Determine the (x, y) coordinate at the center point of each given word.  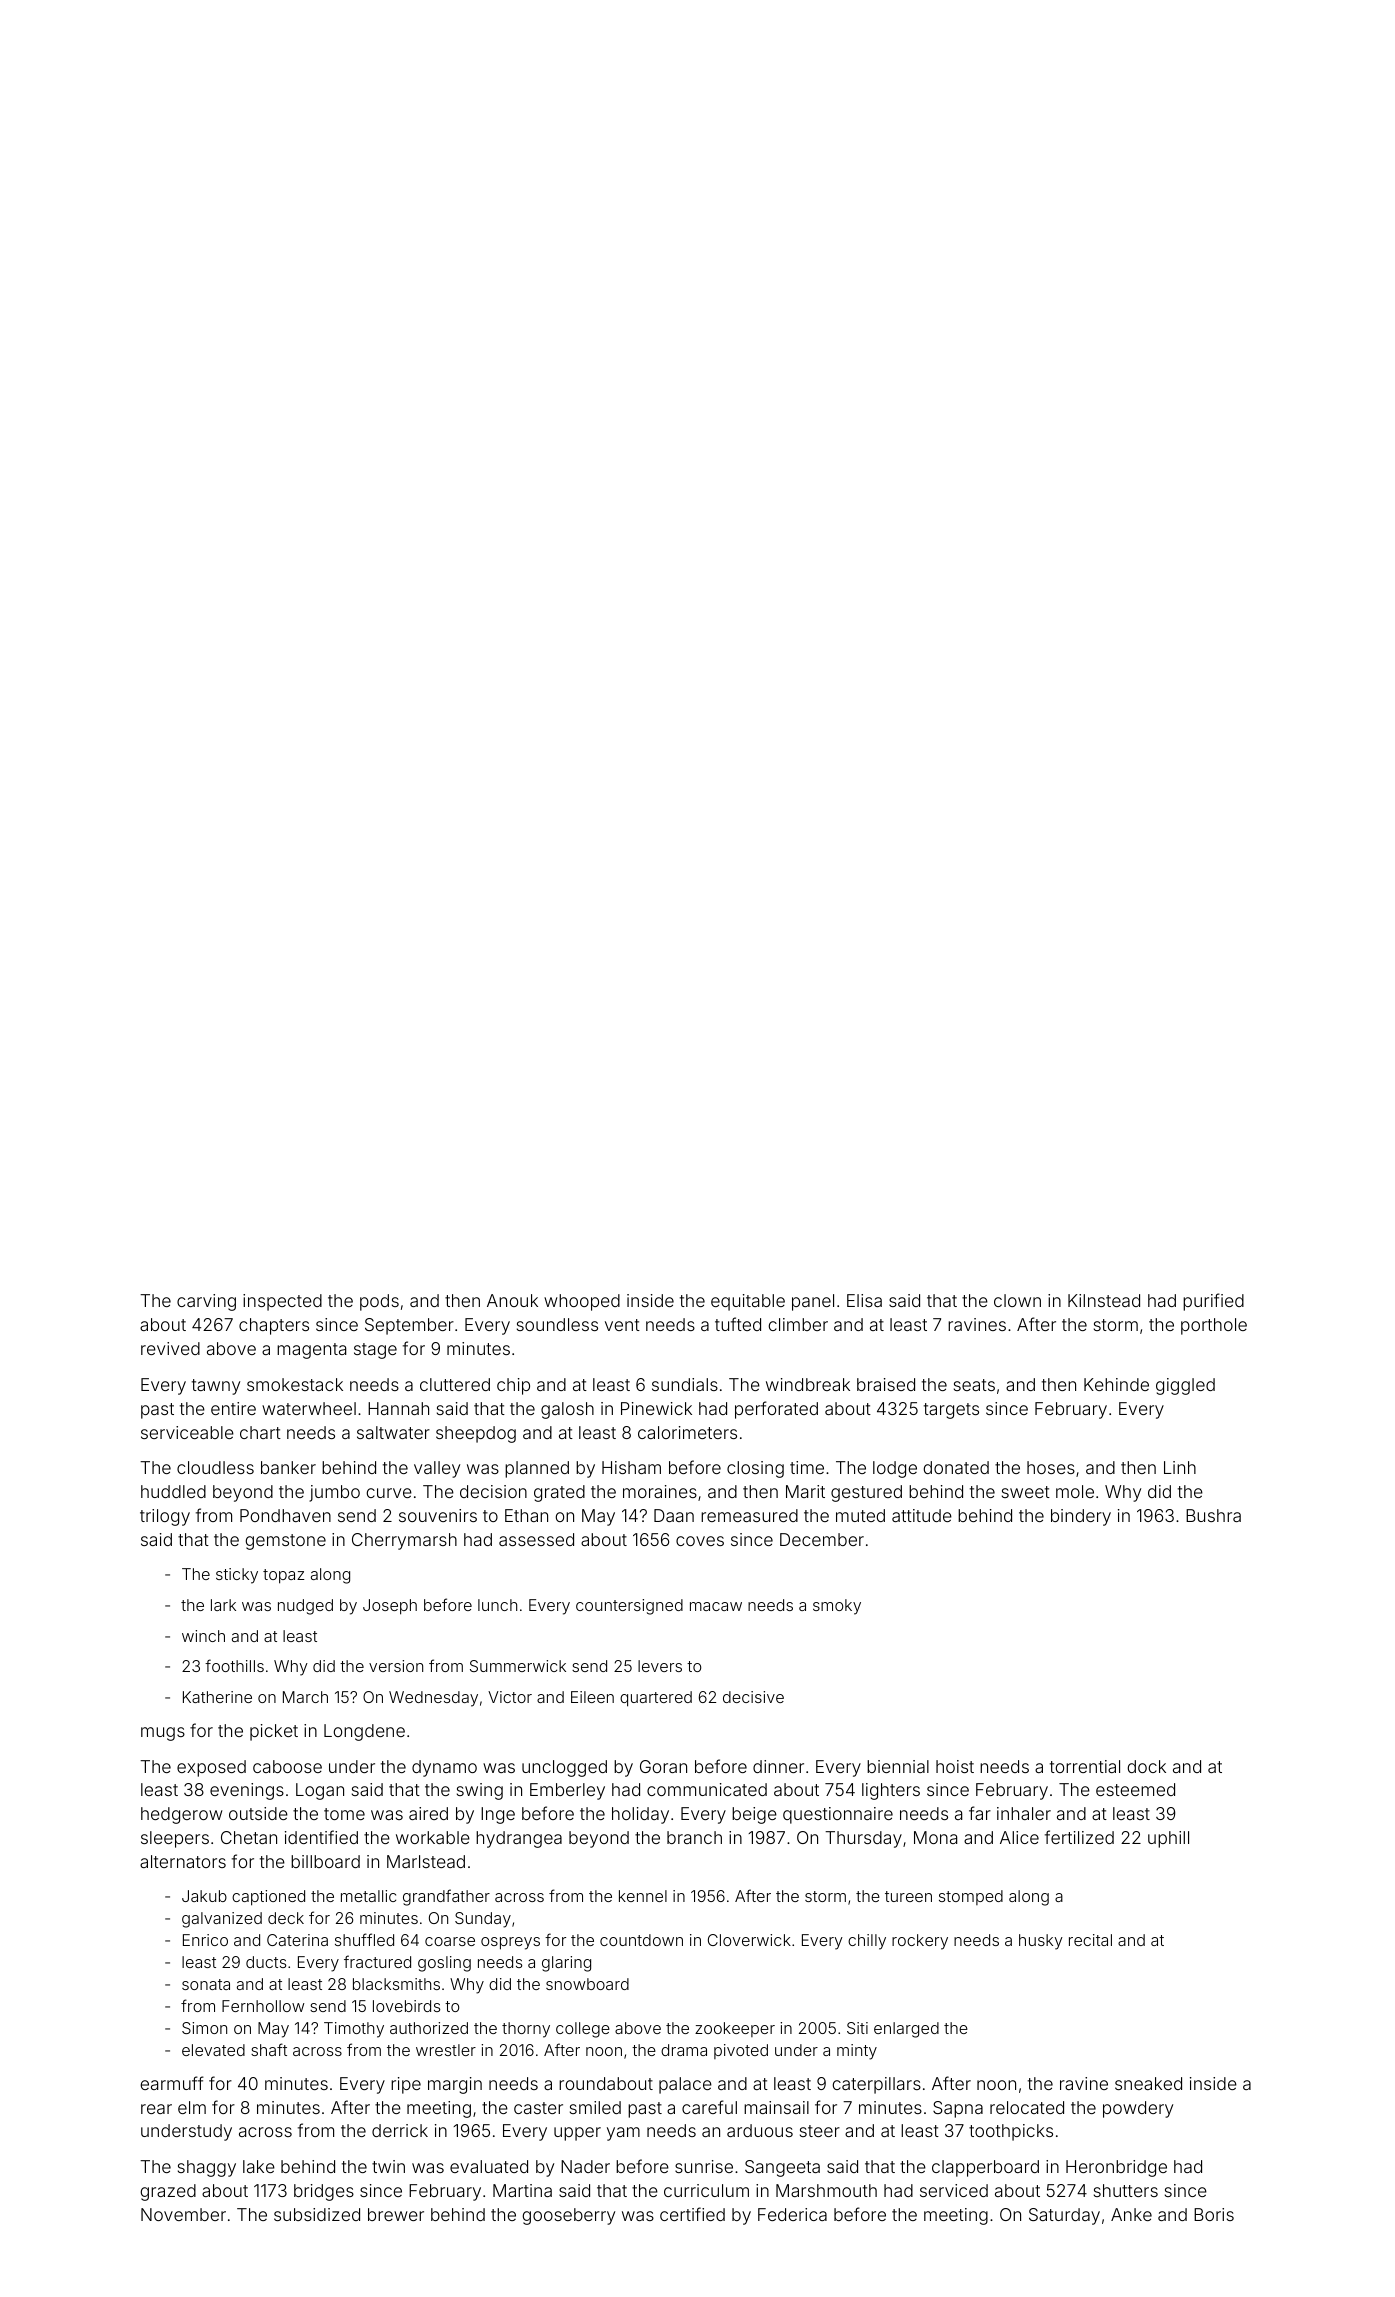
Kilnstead (1104, 1300)
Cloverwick (749, 1940)
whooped (582, 1302)
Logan (320, 1791)
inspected (282, 1302)
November (183, 2214)
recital (1090, 1940)
